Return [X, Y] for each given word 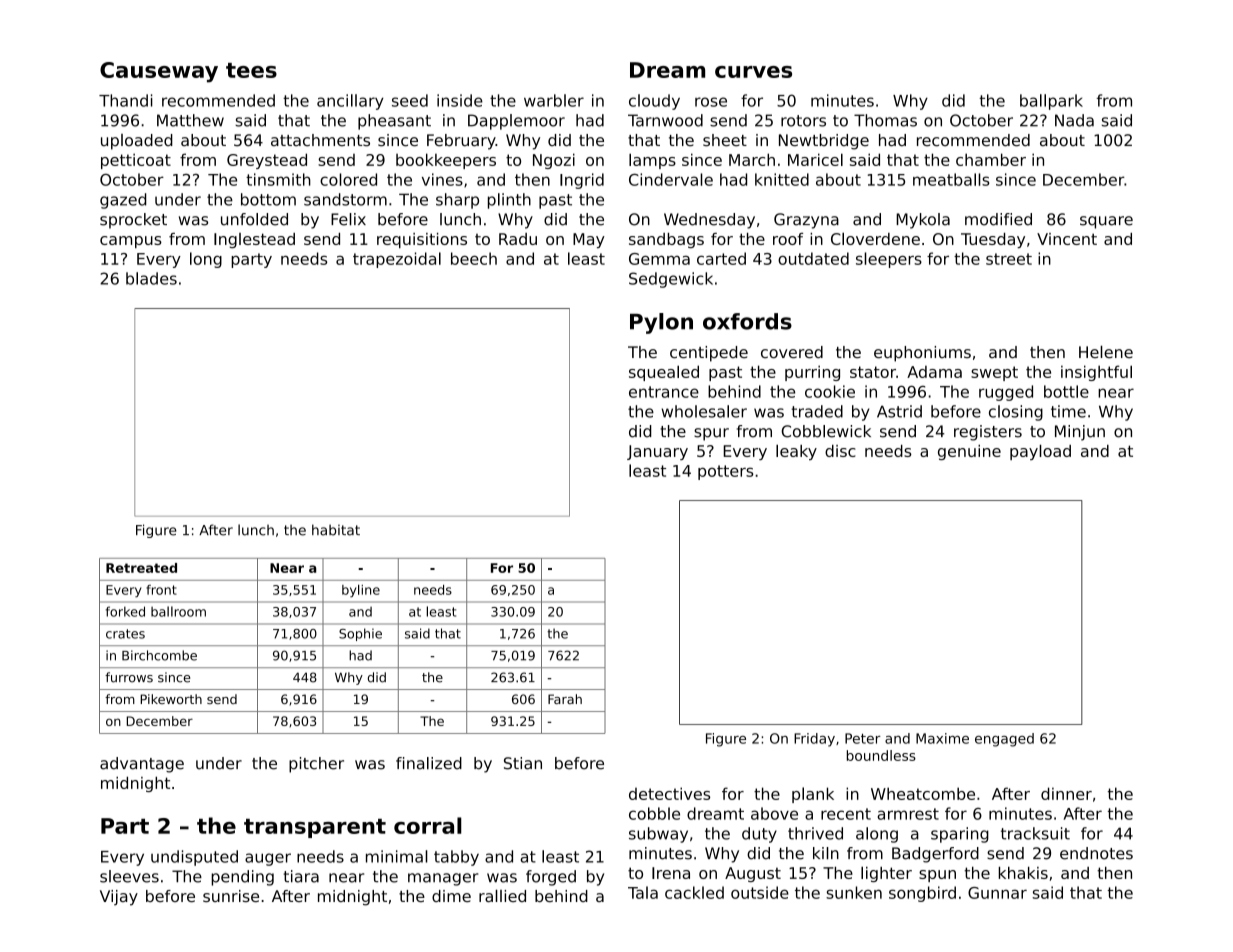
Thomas [885, 120]
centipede [709, 354]
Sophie [360, 634]
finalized [429, 763]
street [1009, 259]
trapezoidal [397, 260]
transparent [315, 828]
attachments [320, 140]
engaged [1004, 740]
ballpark [1051, 102]
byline [361, 591]
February [461, 142]
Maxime [942, 738]
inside [460, 100]
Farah [565, 699]
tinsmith [278, 179]
